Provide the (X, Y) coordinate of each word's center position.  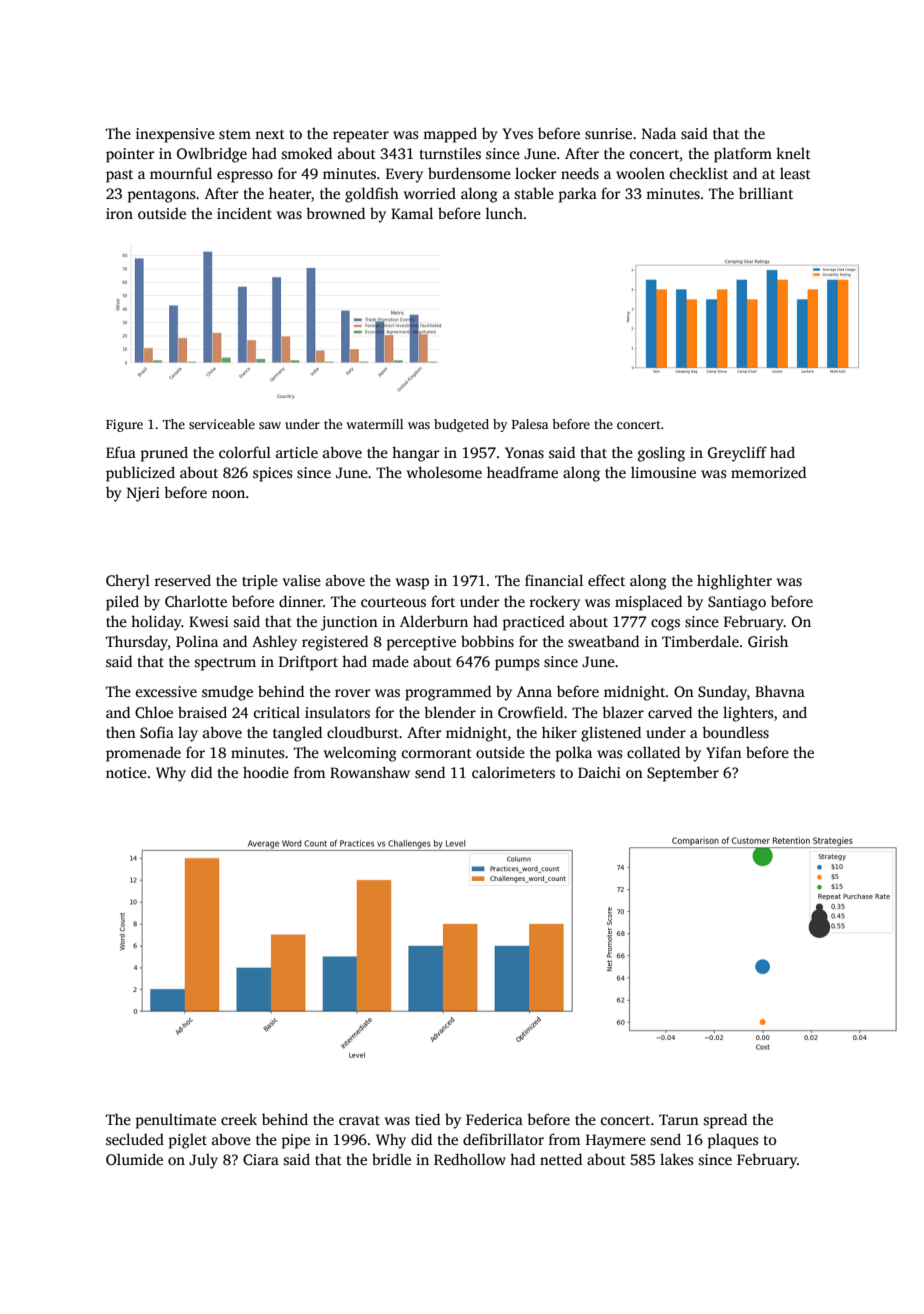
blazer (623, 712)
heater (290, 193)
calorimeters (513, 772)
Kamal (412, 213)
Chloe (154, 712)
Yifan (724, 752)
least (795, 173)
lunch (504, 213)
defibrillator (503, 1139)
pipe (296, 1141)
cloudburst (363, 732)
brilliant (766, 193)
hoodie (266, 772)
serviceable (222, 424)
